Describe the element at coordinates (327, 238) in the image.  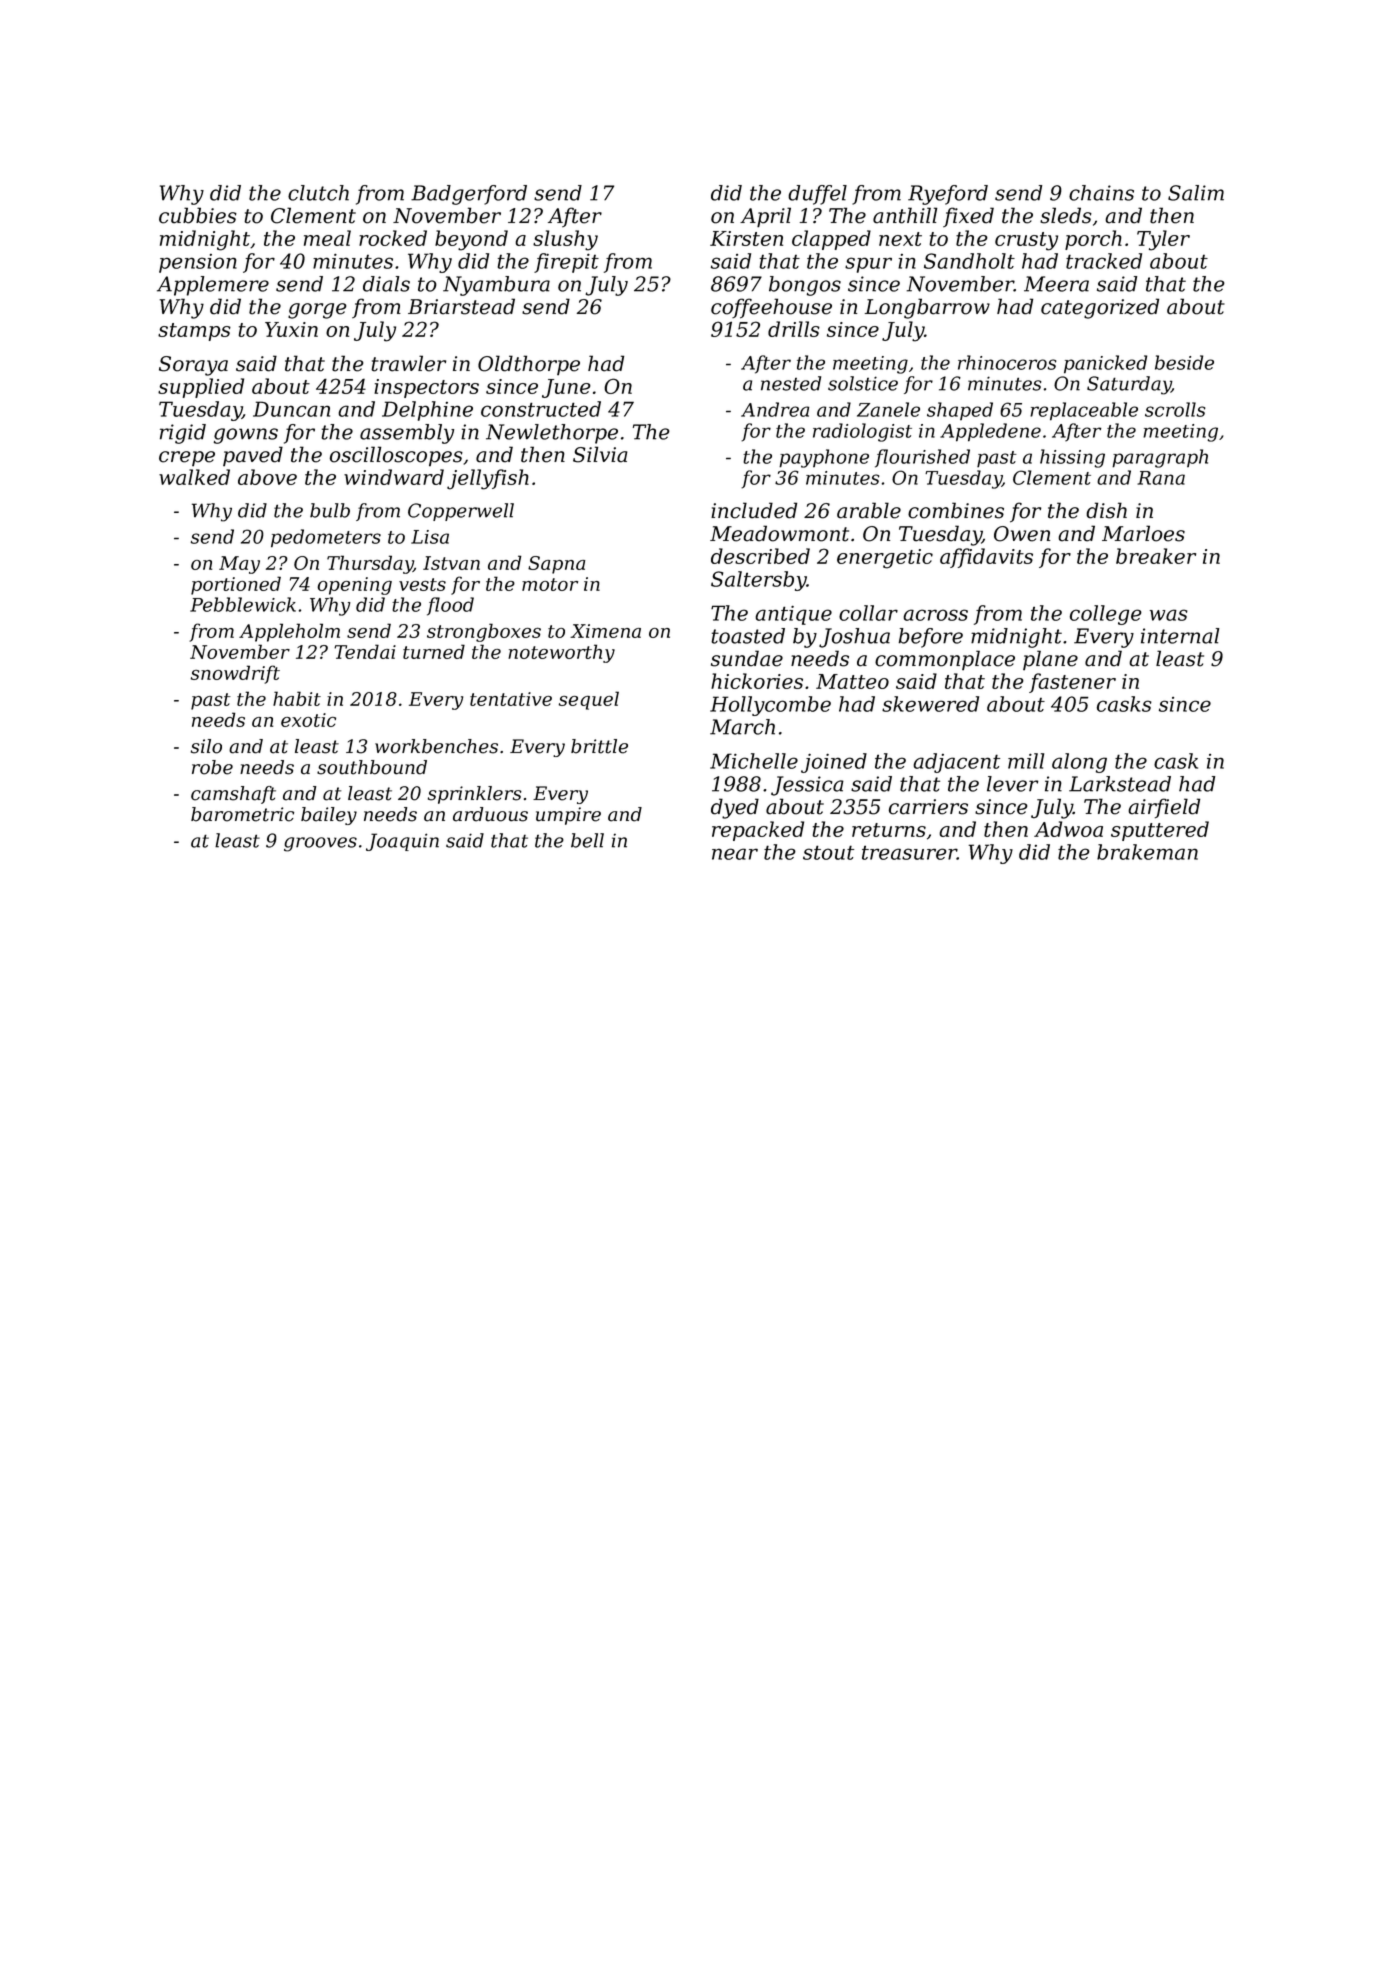
I see `meal` at that location.
